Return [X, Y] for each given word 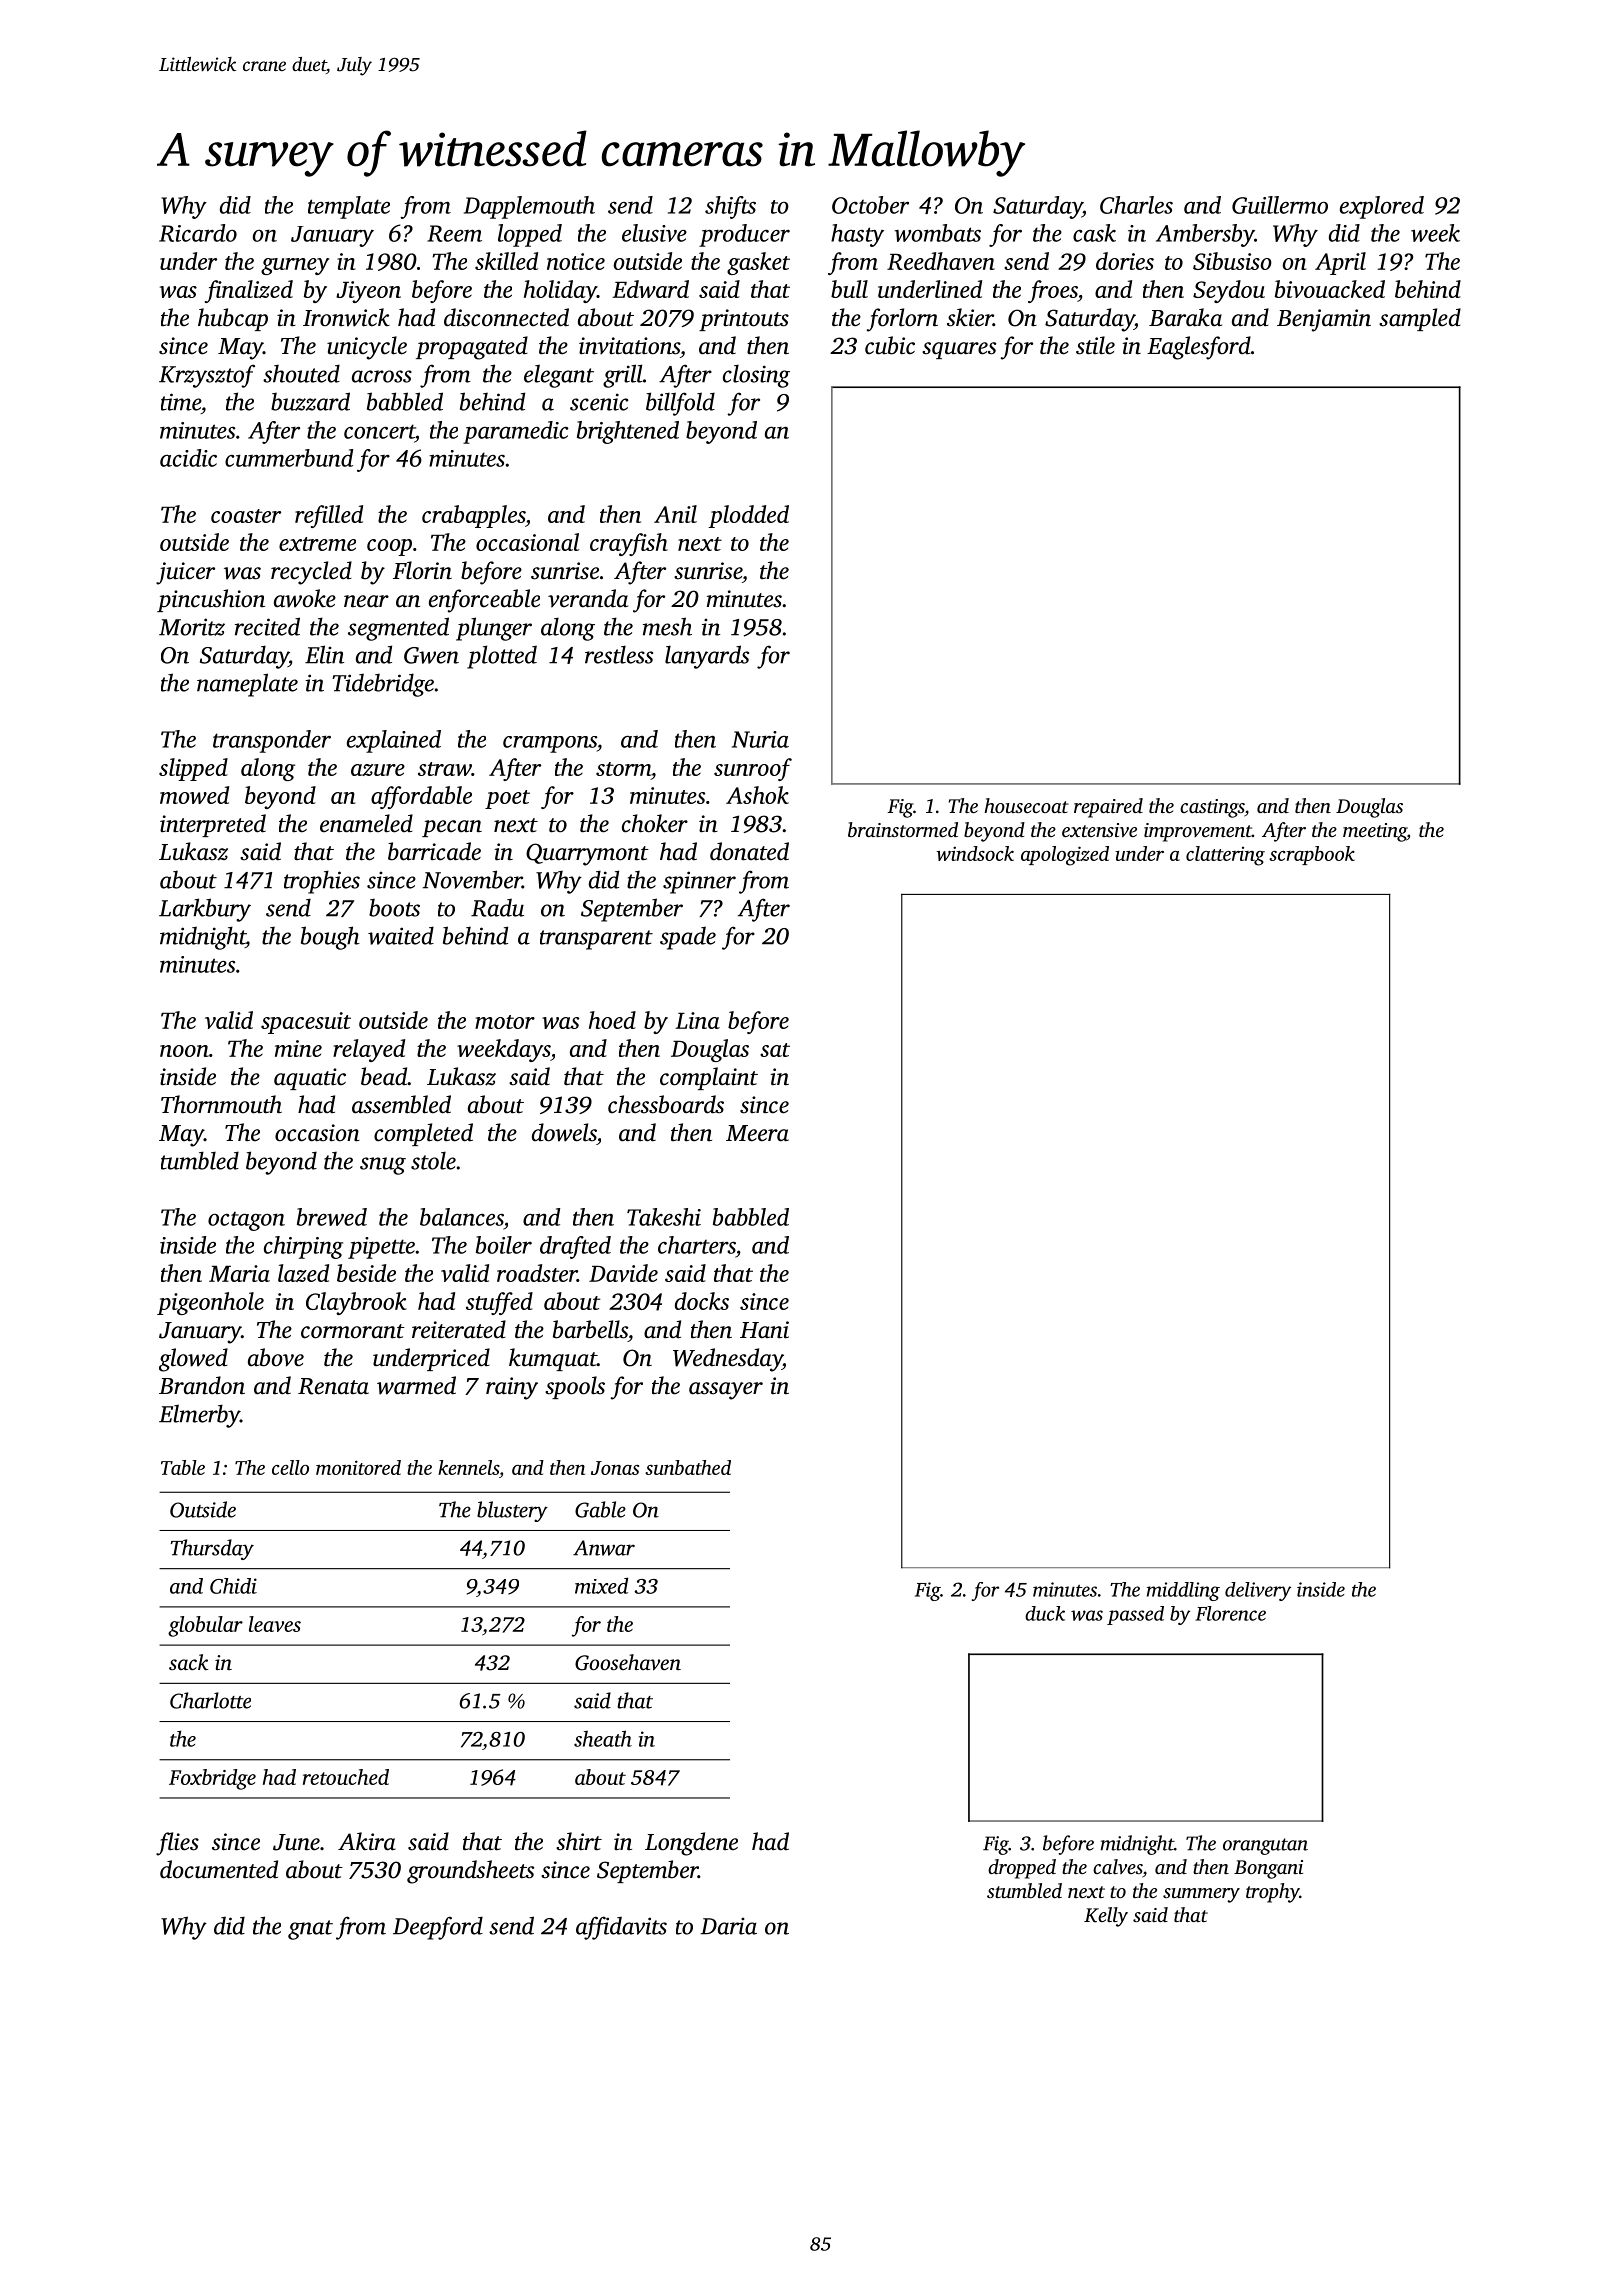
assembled [401, 1104]
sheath [603, 1738]
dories [1125, 261]
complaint [709, 1078]
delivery [1258, 1591]
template [349, 207]
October [870, 205]
